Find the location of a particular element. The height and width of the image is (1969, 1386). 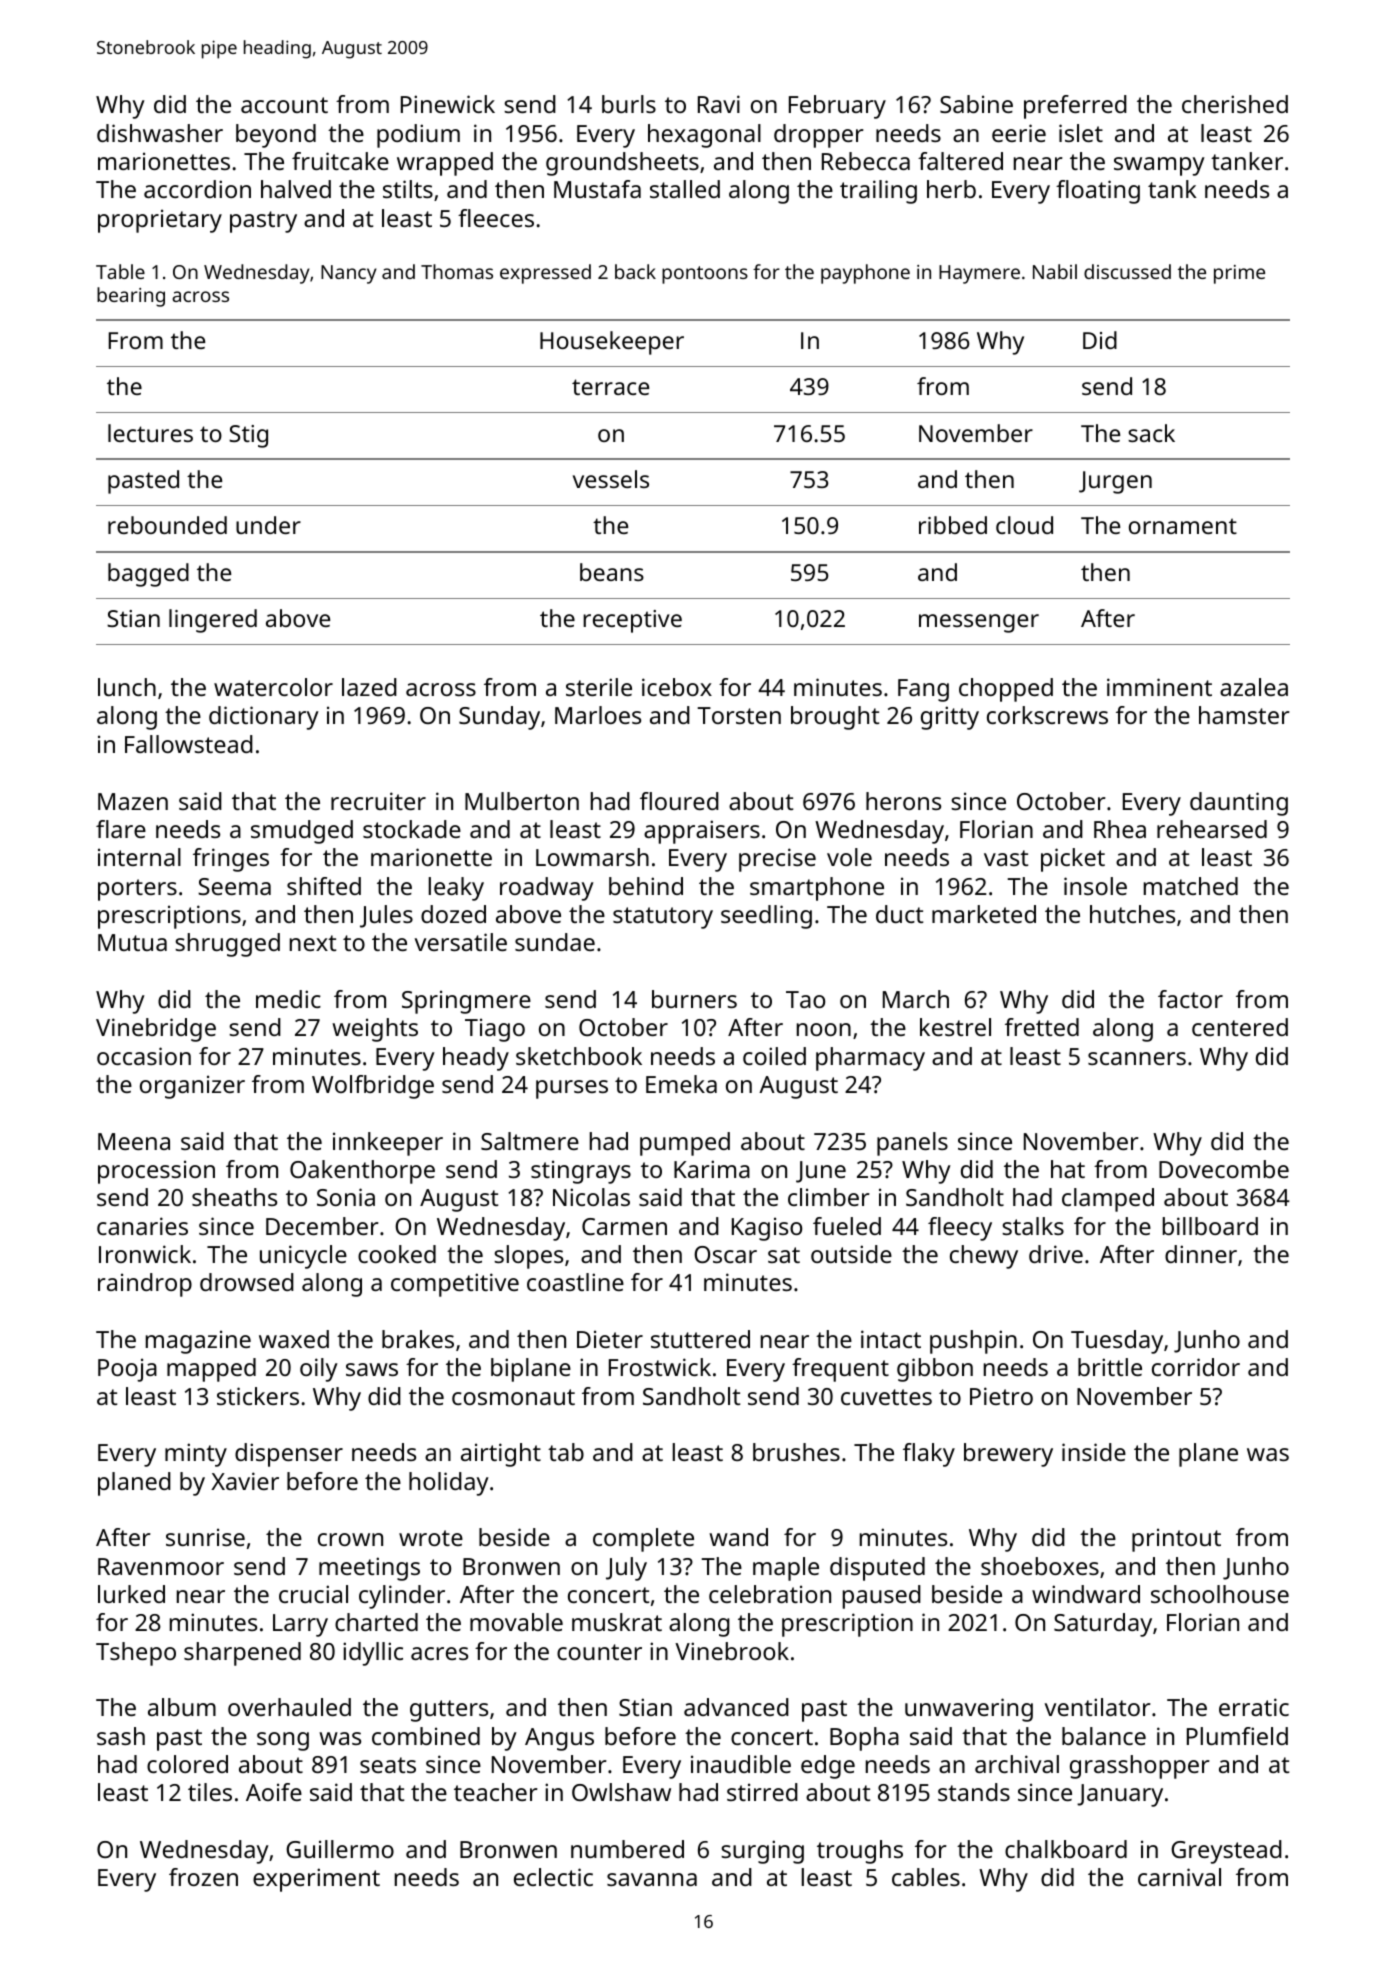

dishwasher is located at coordinates (160, 133).
